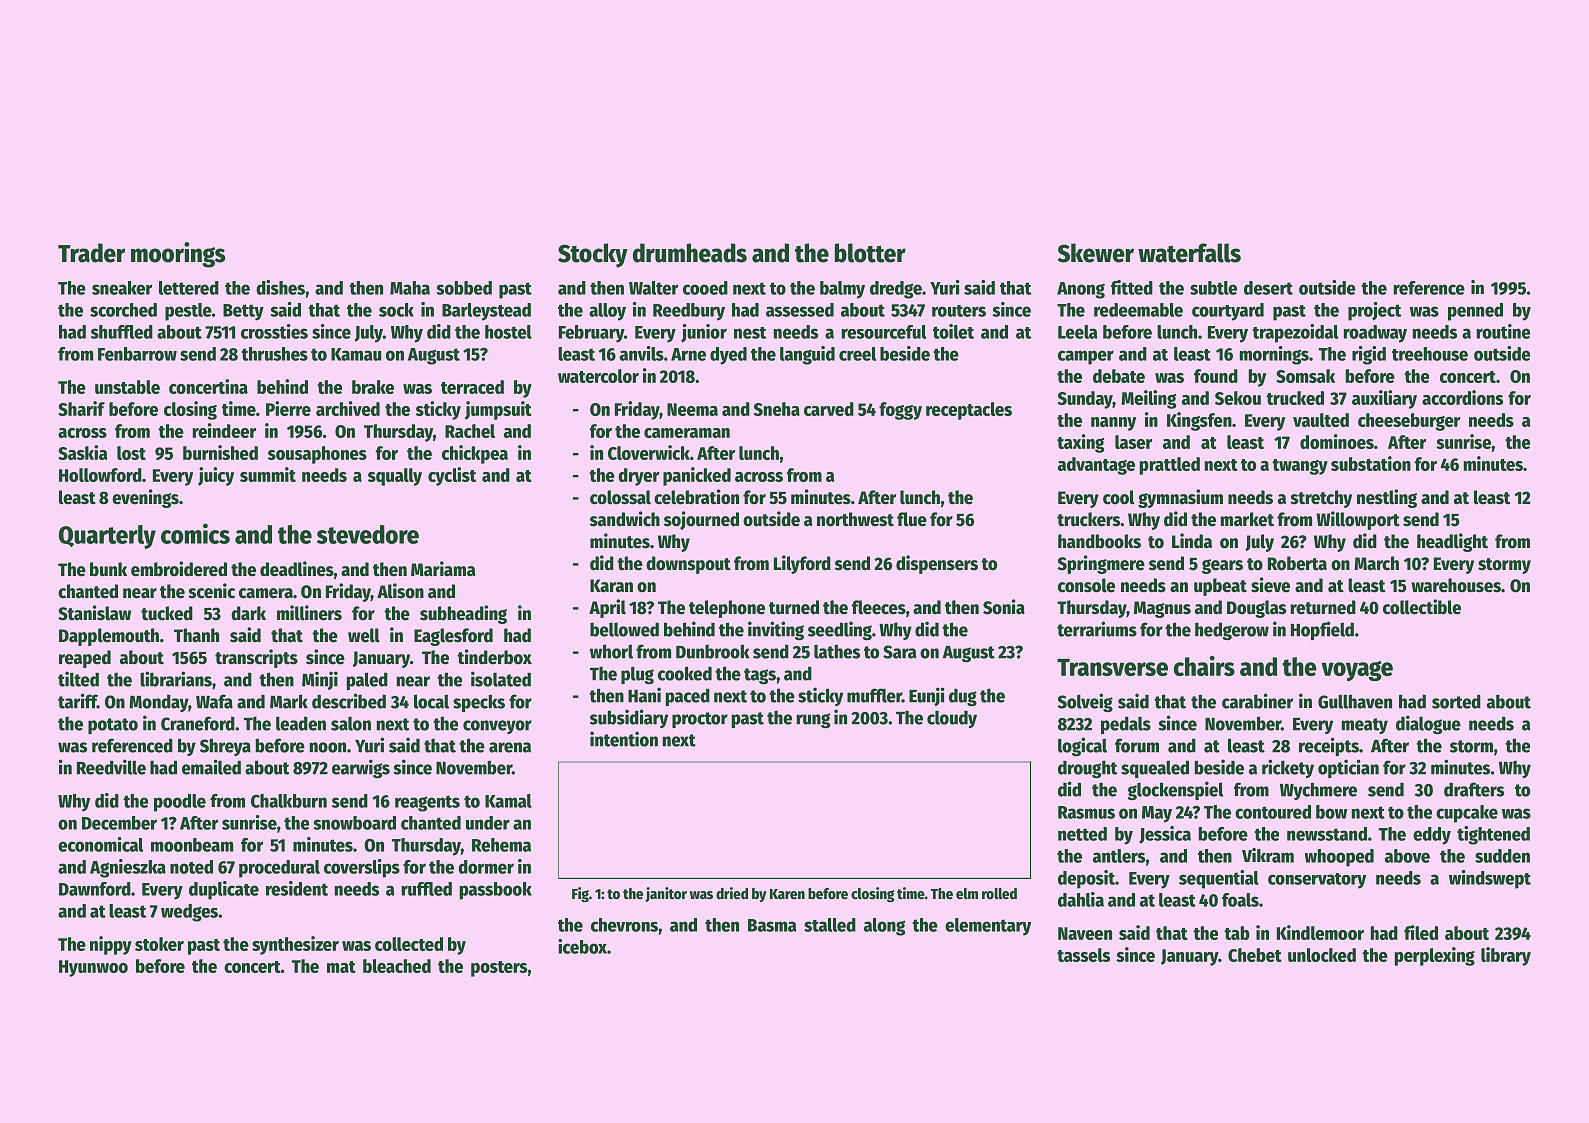 This image has width=1589, height=1123. What do you see at coordinates (787, 894) in the image?
I see `Karen` at bounding box center [787, 894].
